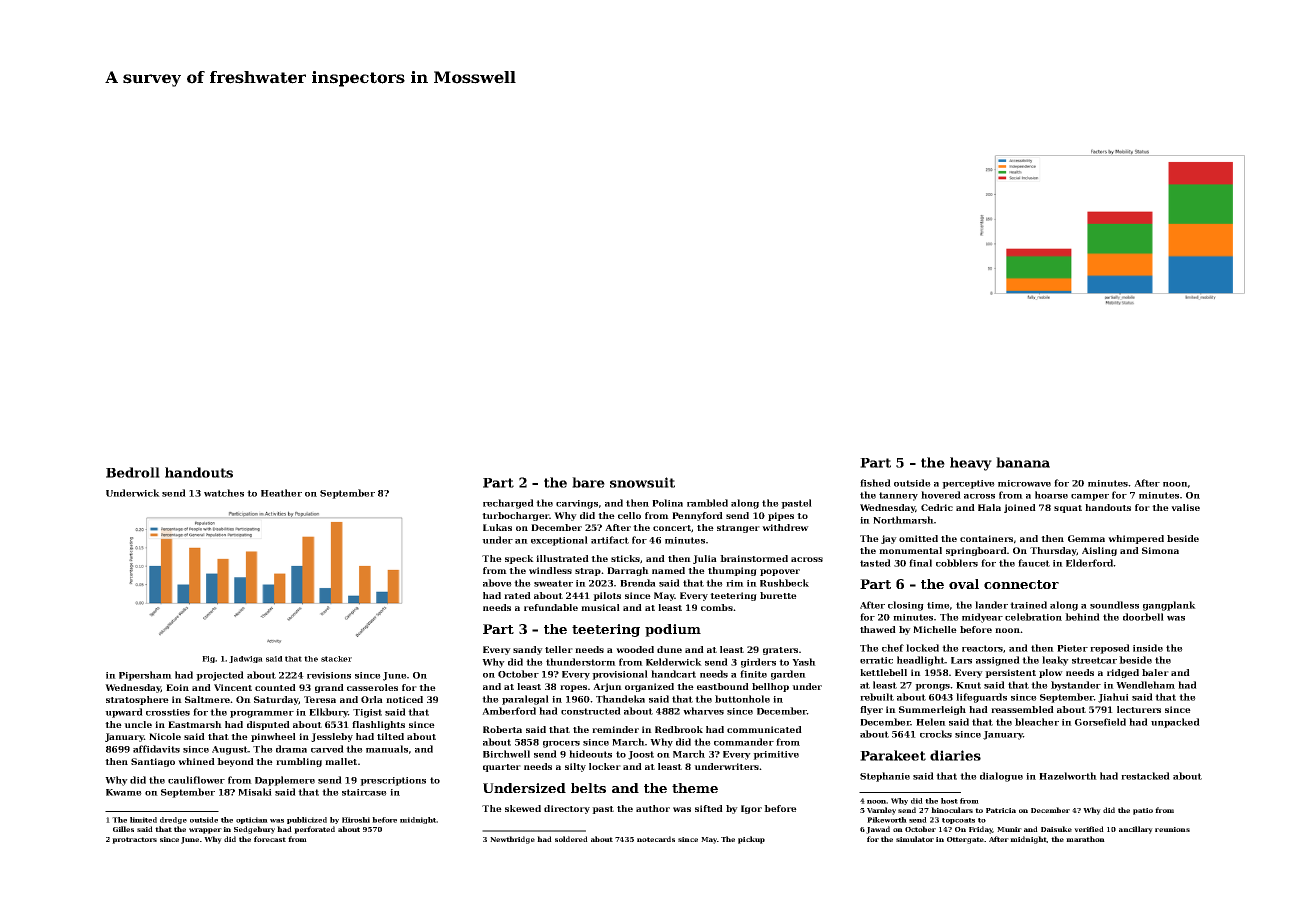  Describe the element at coordinates (641, 755) in the screenshot. I see `Joost` at that location.
